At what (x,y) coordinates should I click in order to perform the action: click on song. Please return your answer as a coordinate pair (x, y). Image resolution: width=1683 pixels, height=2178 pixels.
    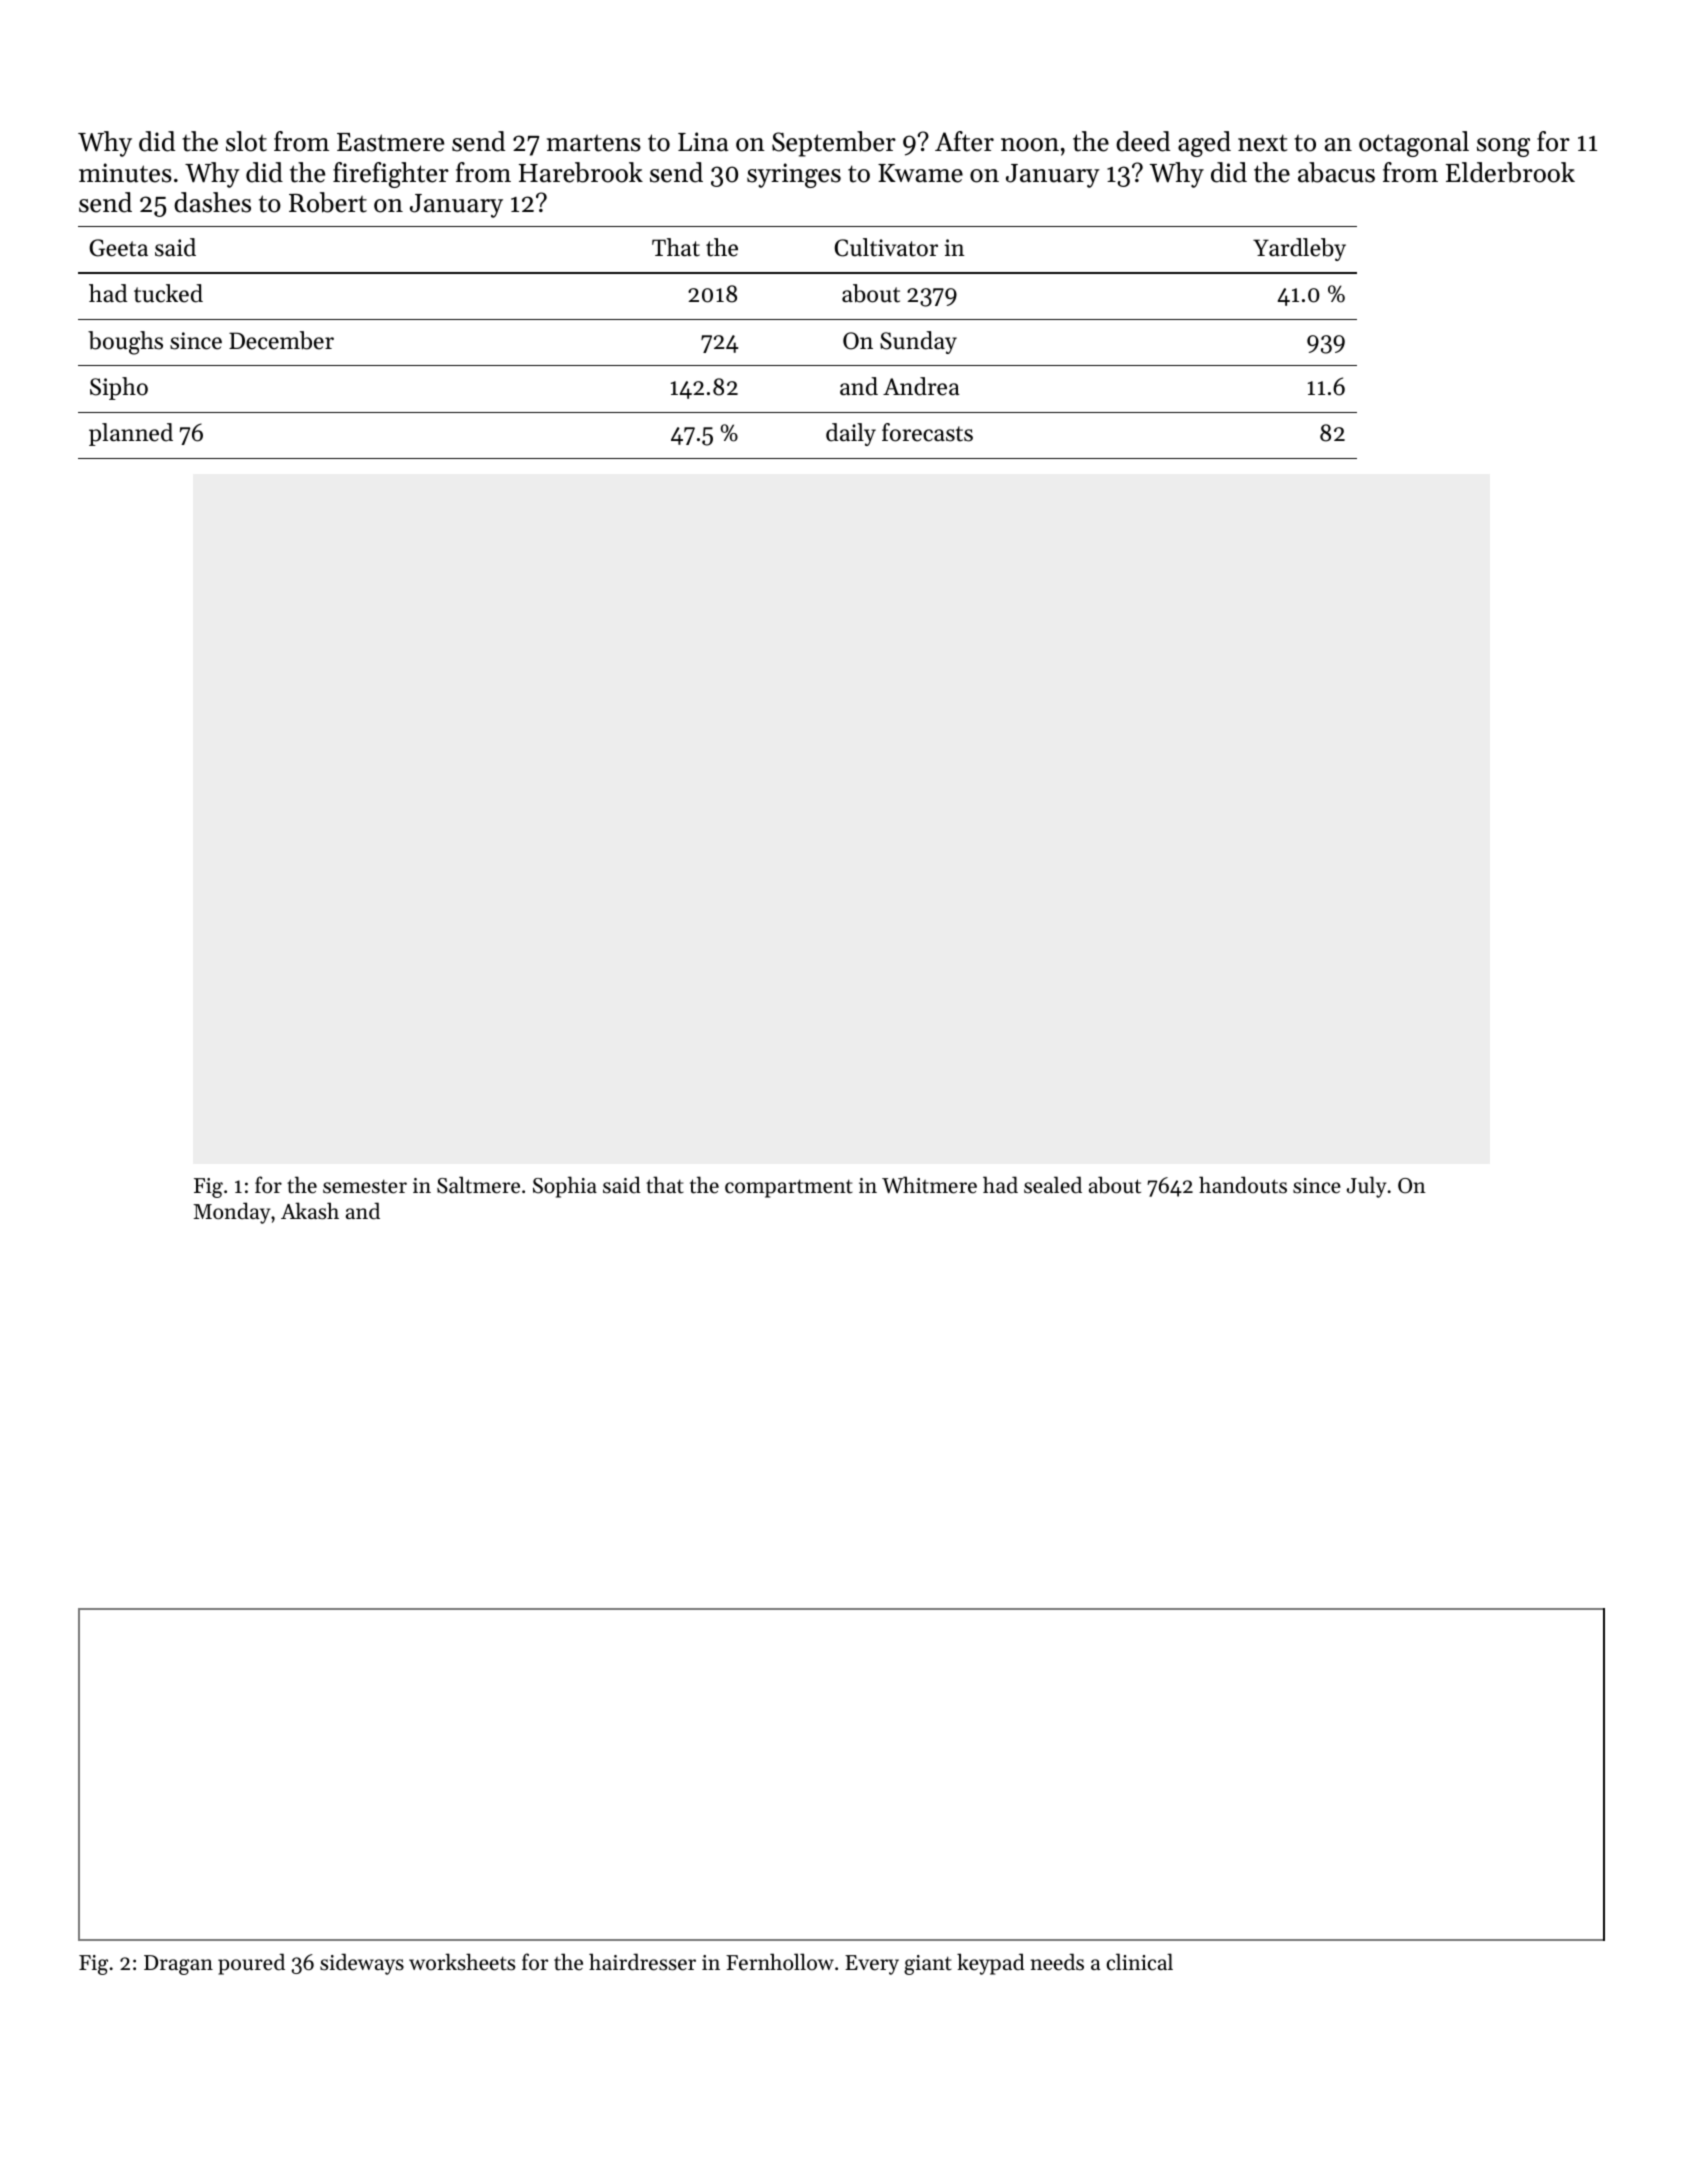
    Looking at the image, I should click on (1503, 147).
